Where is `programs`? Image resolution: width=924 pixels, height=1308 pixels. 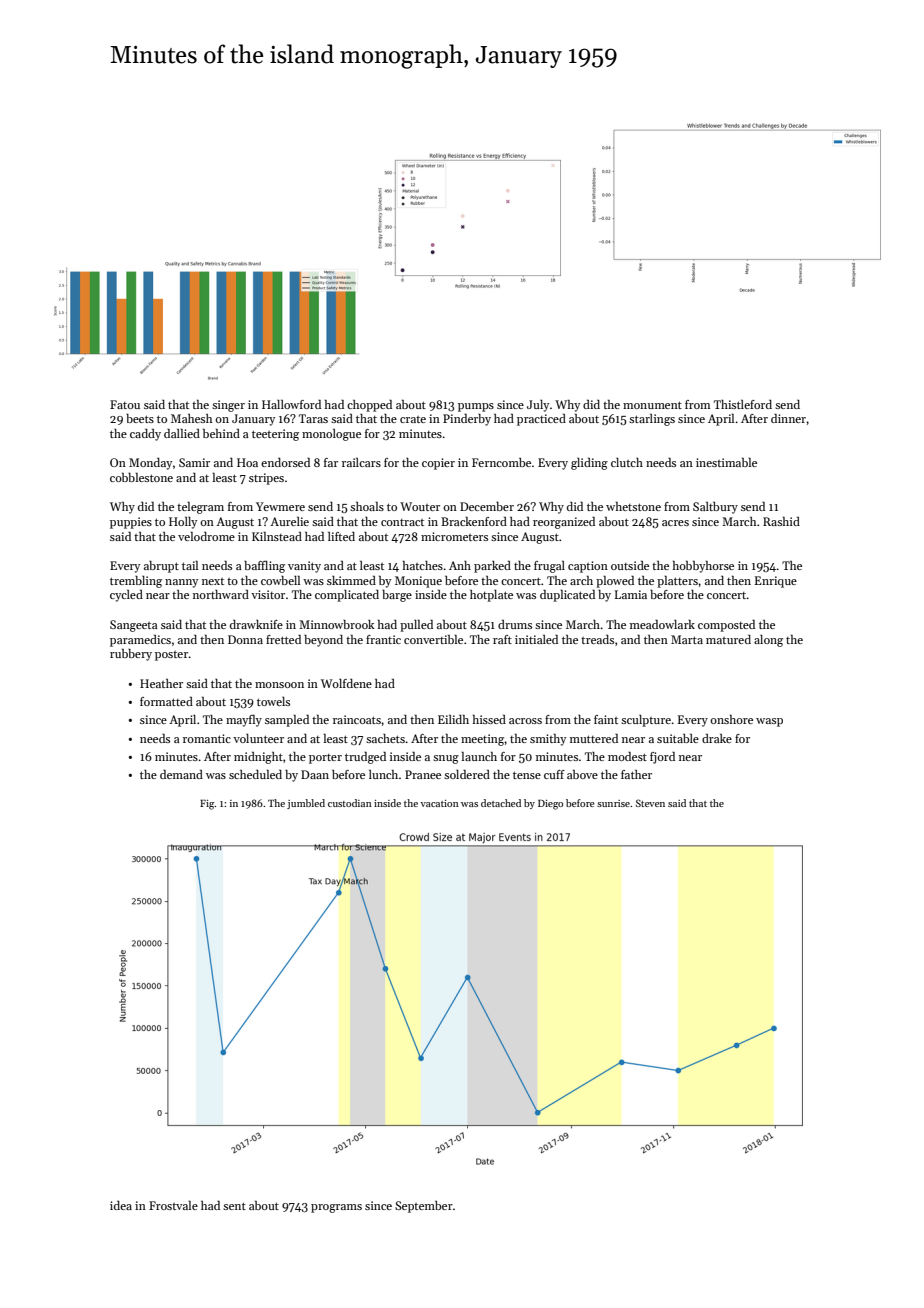
programs is located at coordinates (336, 1208).
